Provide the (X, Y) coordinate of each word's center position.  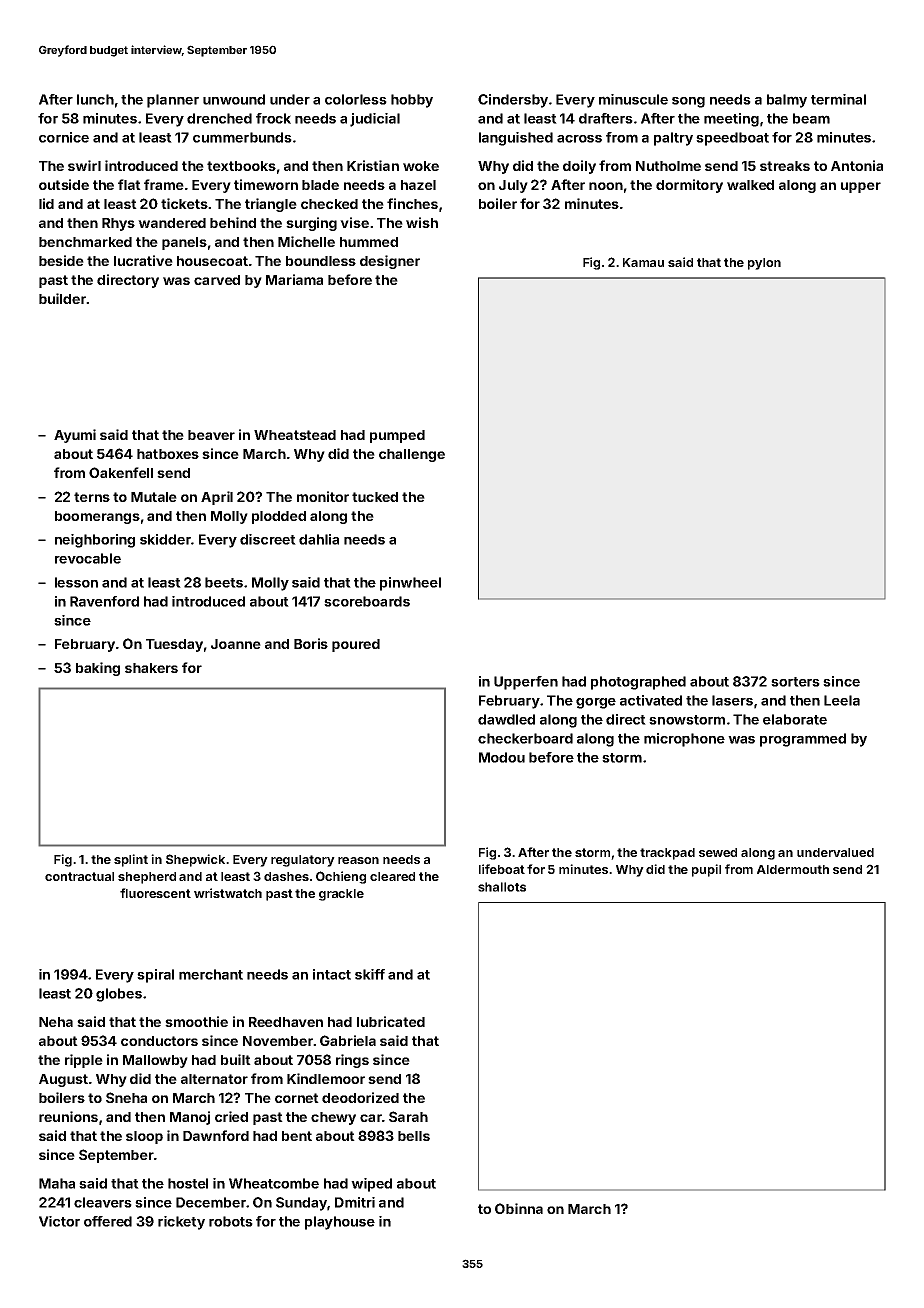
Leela (842, 700)
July (513, 186)
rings (352, 1061)
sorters (795, 682)
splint (131, 860)
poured (356, 645)
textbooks (241, 166)
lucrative (143, 260)
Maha (57, 1183)
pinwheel (410, 584)
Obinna (519, 1208)
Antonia (857, 165)
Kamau (643, 262)
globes (119, 995)
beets (224, 582)
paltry (673, 139)
